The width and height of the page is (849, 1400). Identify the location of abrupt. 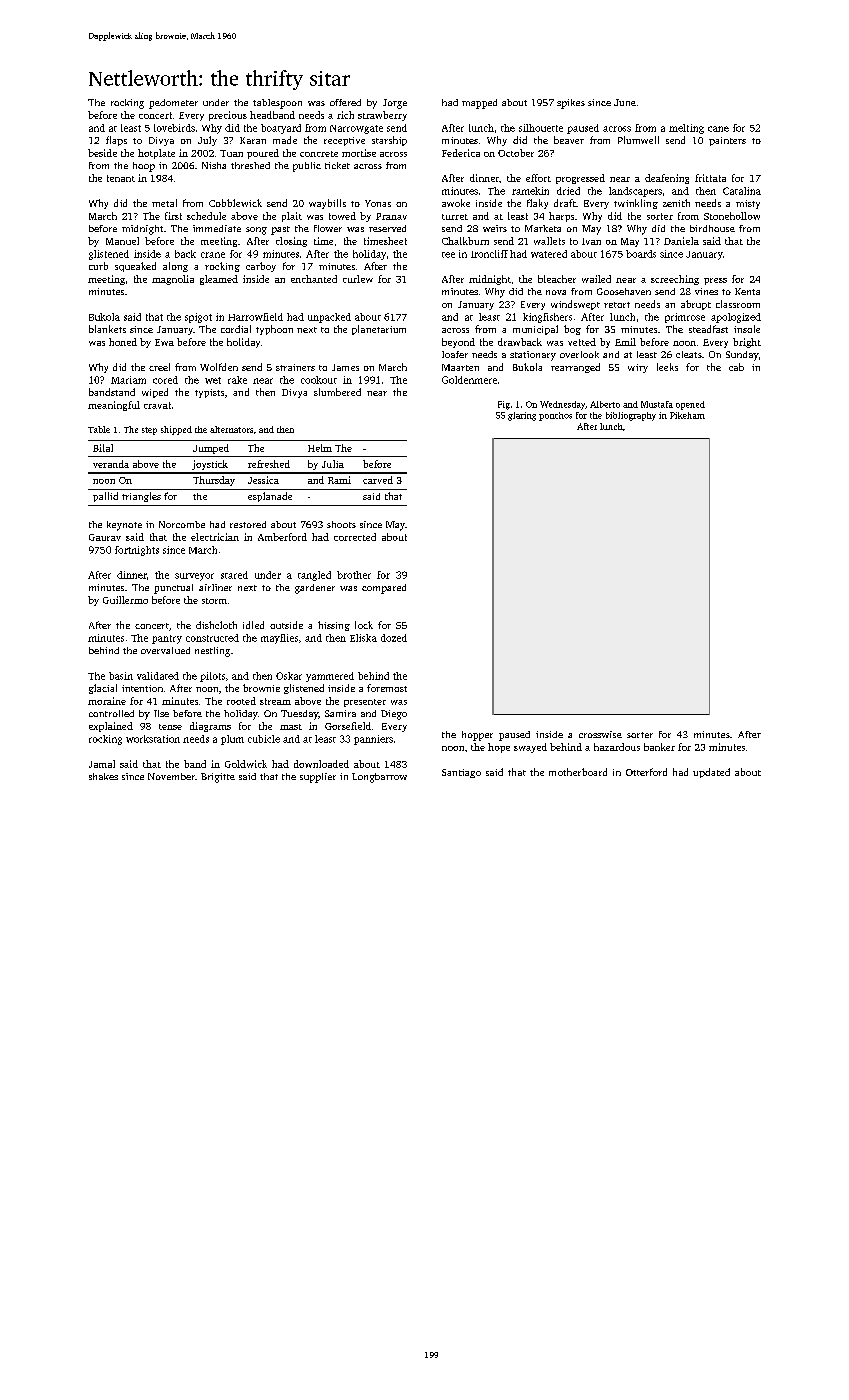
(696, 305).
